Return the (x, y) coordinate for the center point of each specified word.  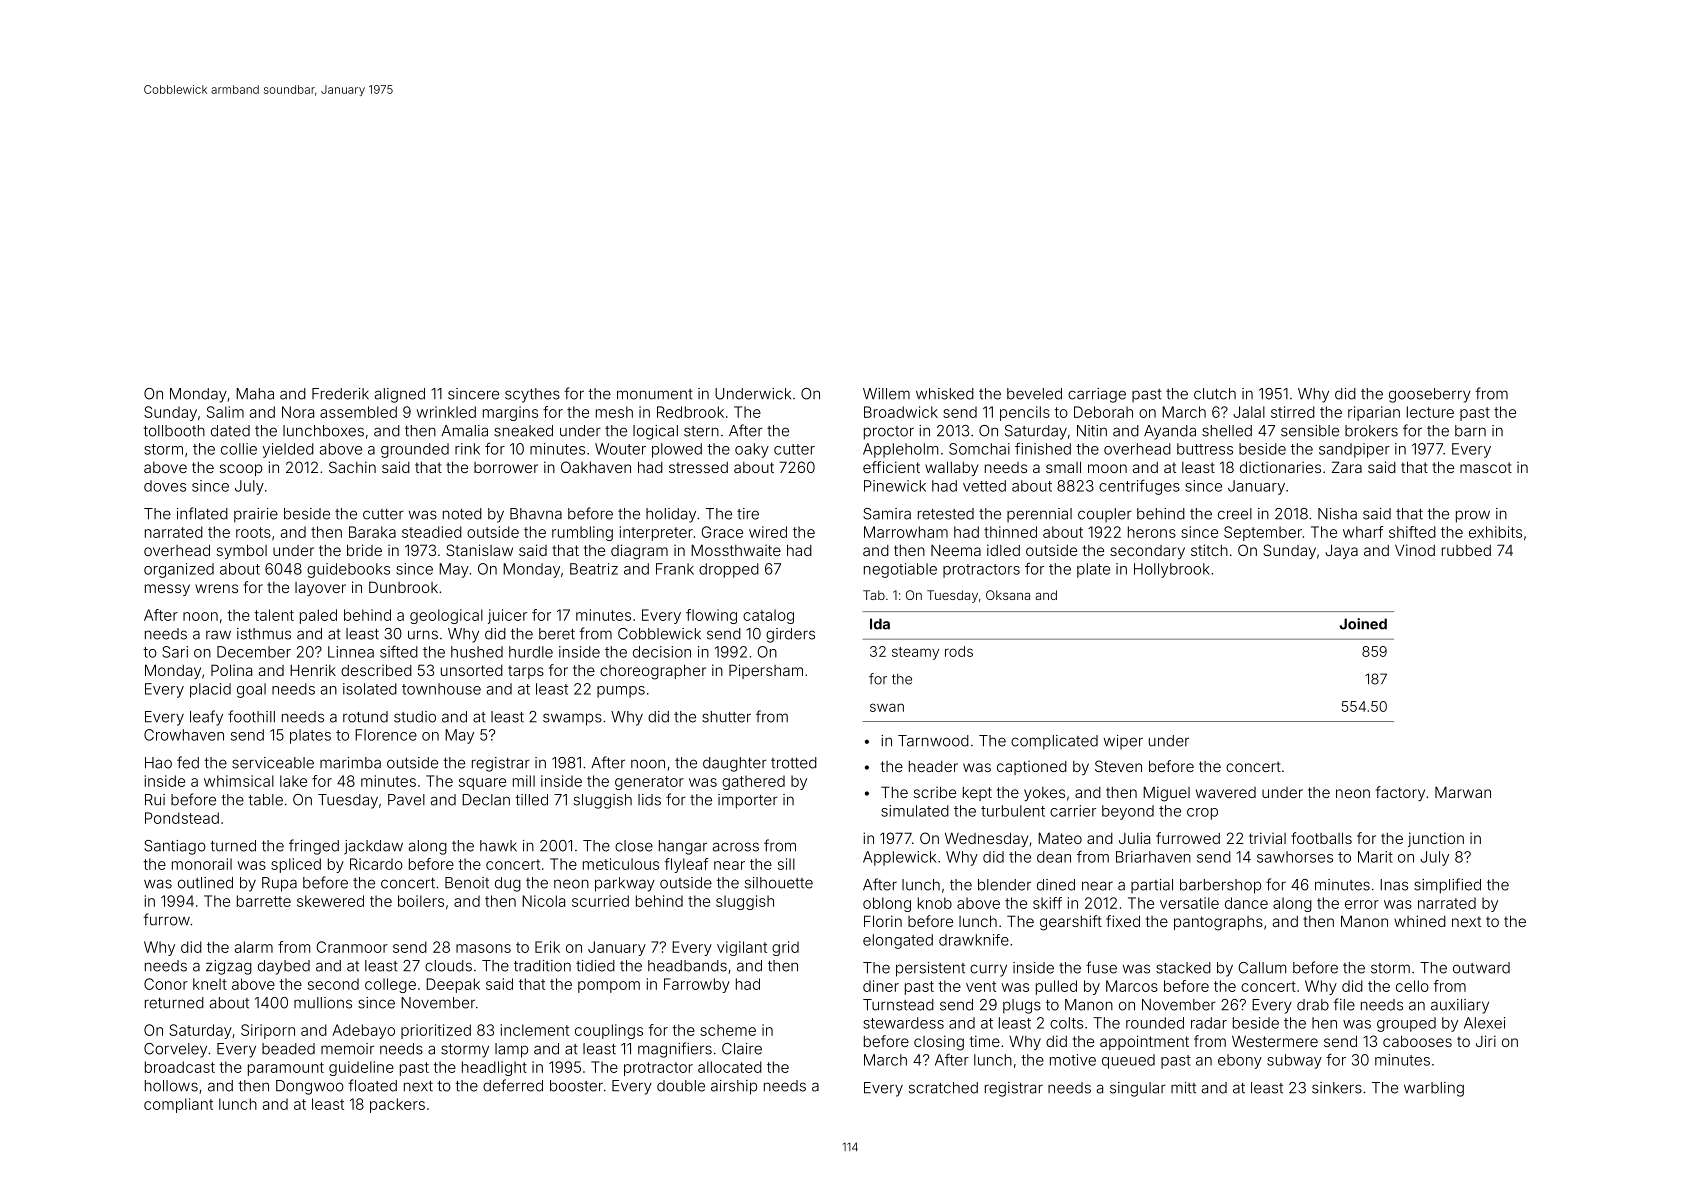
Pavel (406, 800)
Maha (255, 394)
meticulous (621, 864)
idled (1003, 550)
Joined (1363, 624)
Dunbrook (403, 587)
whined (1420, 921)
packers (397, 1105)
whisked (945, 394)
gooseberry (1430, 395)
